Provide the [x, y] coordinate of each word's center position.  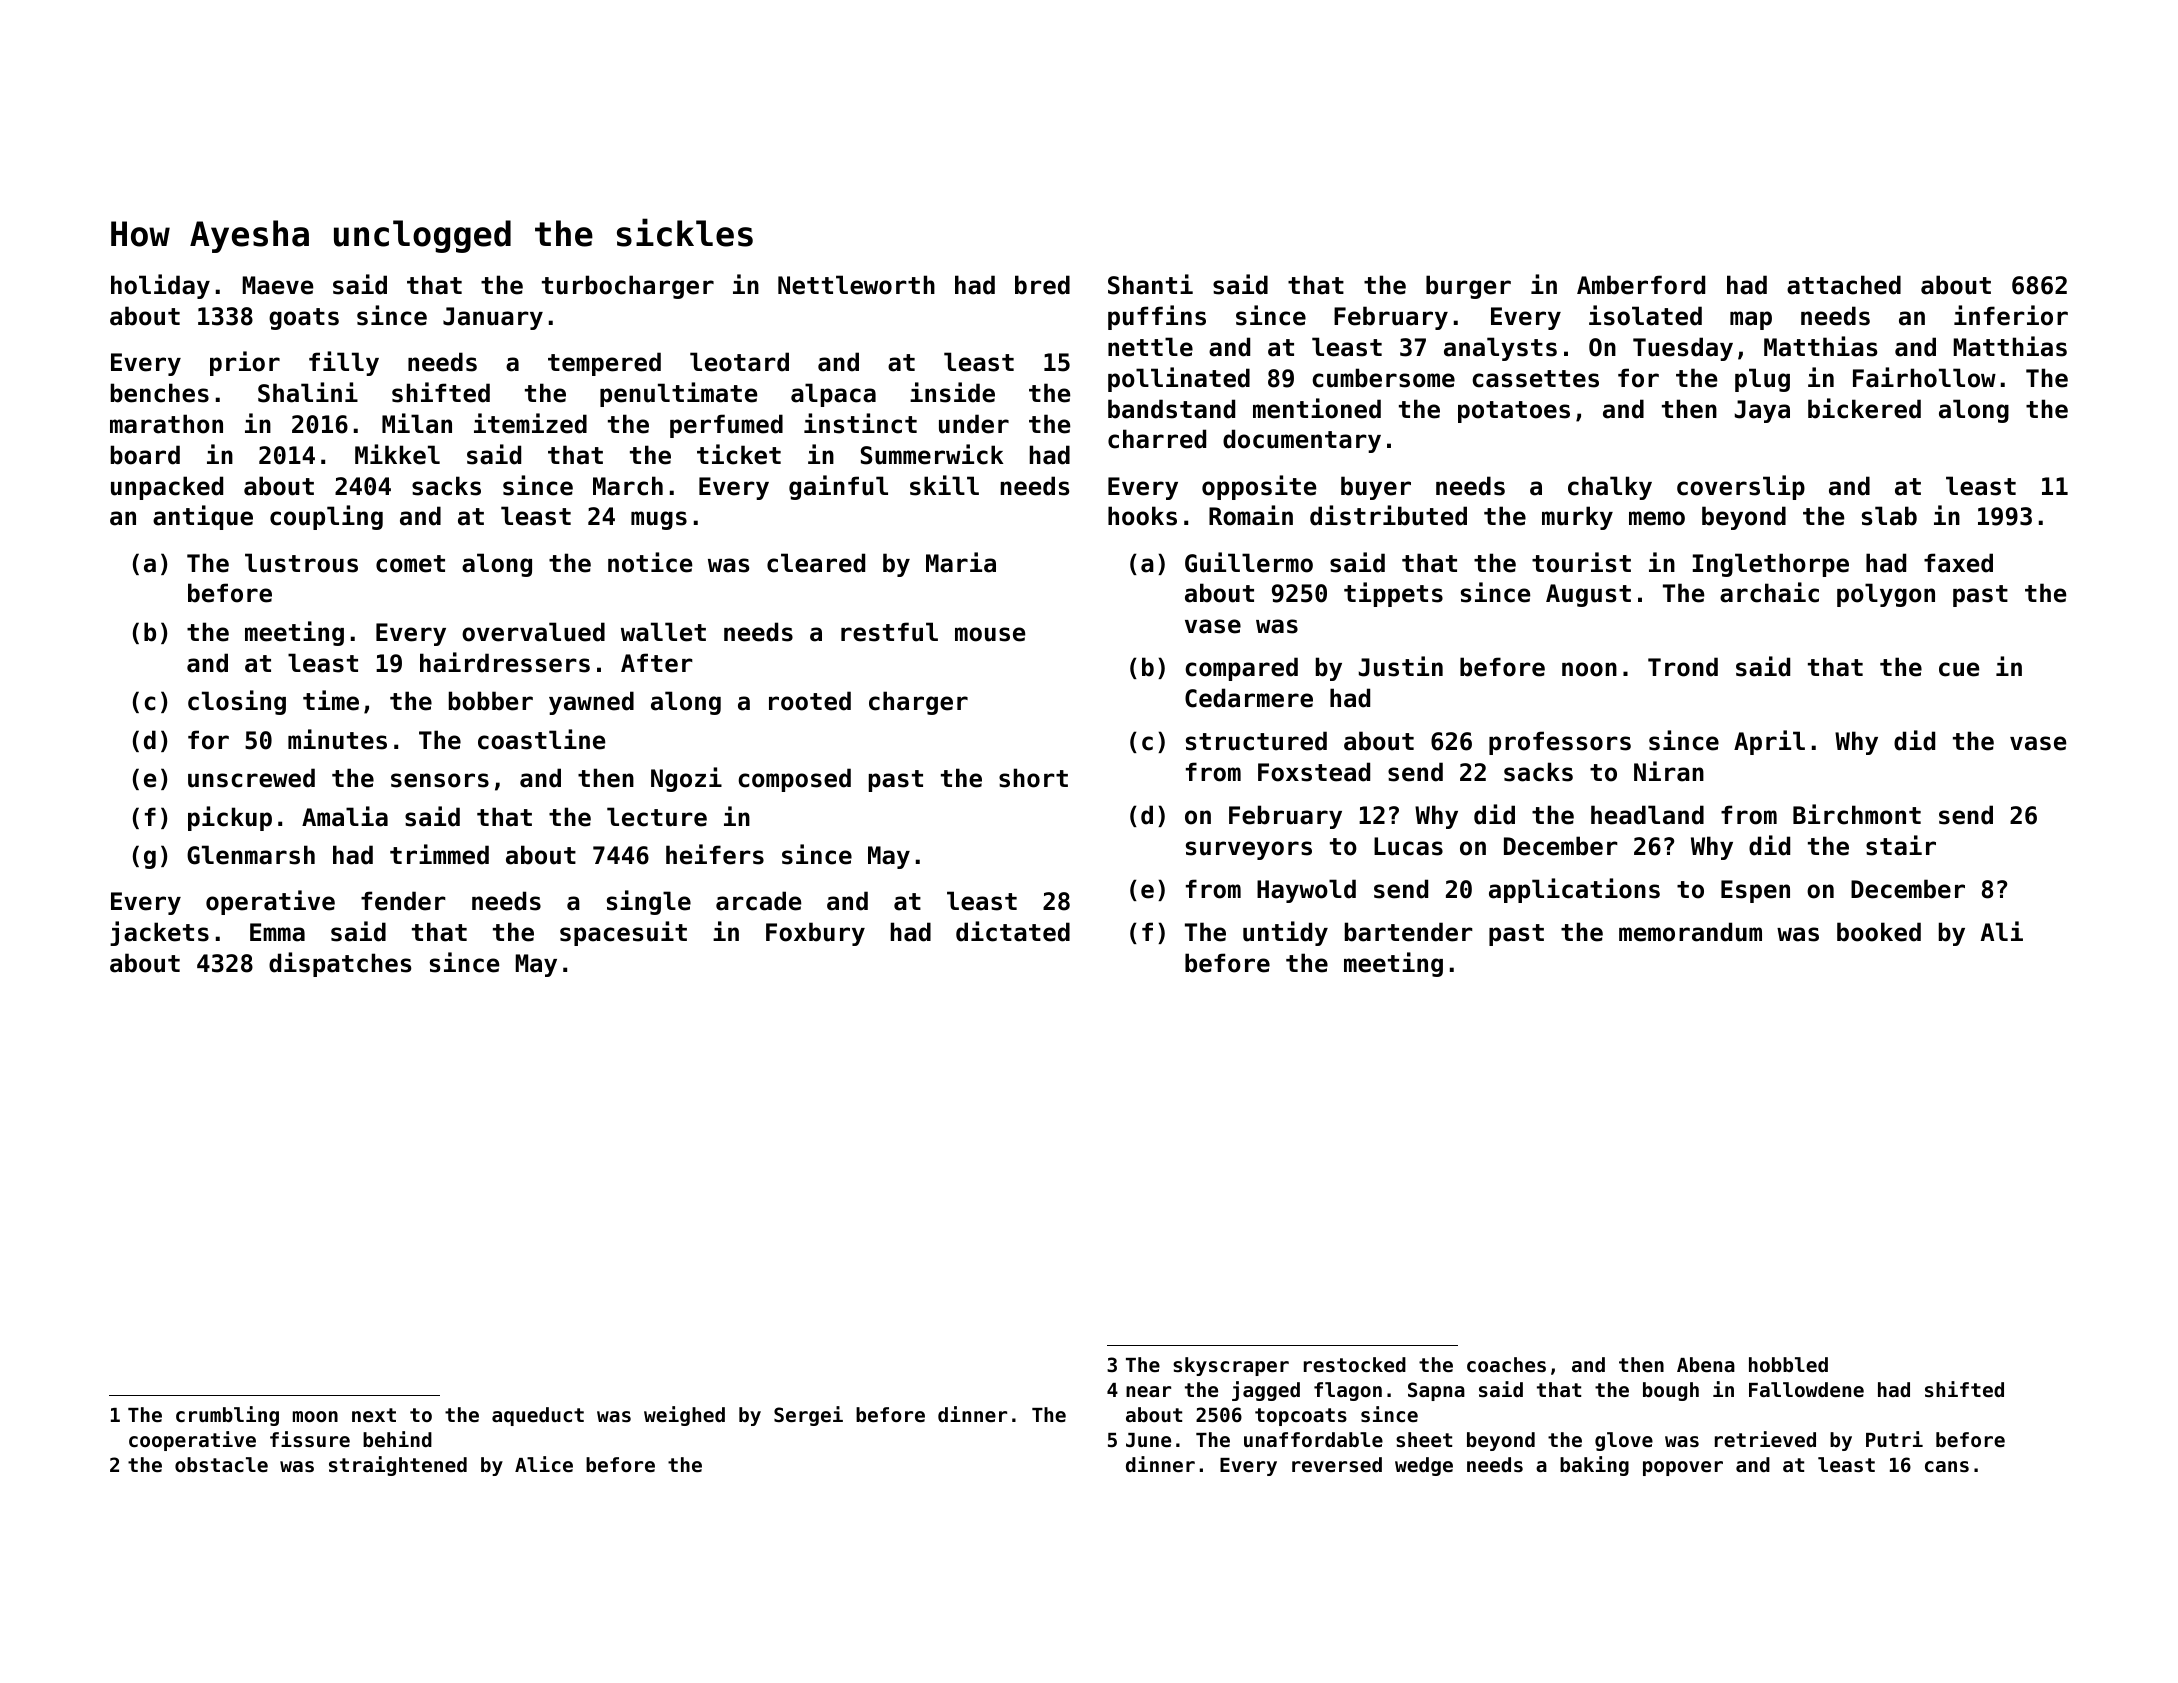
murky [1577, 518]
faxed [1958, 563]
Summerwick [932, 454]
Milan [417, 423]
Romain [1251, 515]
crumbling [227, 1416]
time [331, 700]
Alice [544, 1464]
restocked [1355, 1365]
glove [1624, 1441]
